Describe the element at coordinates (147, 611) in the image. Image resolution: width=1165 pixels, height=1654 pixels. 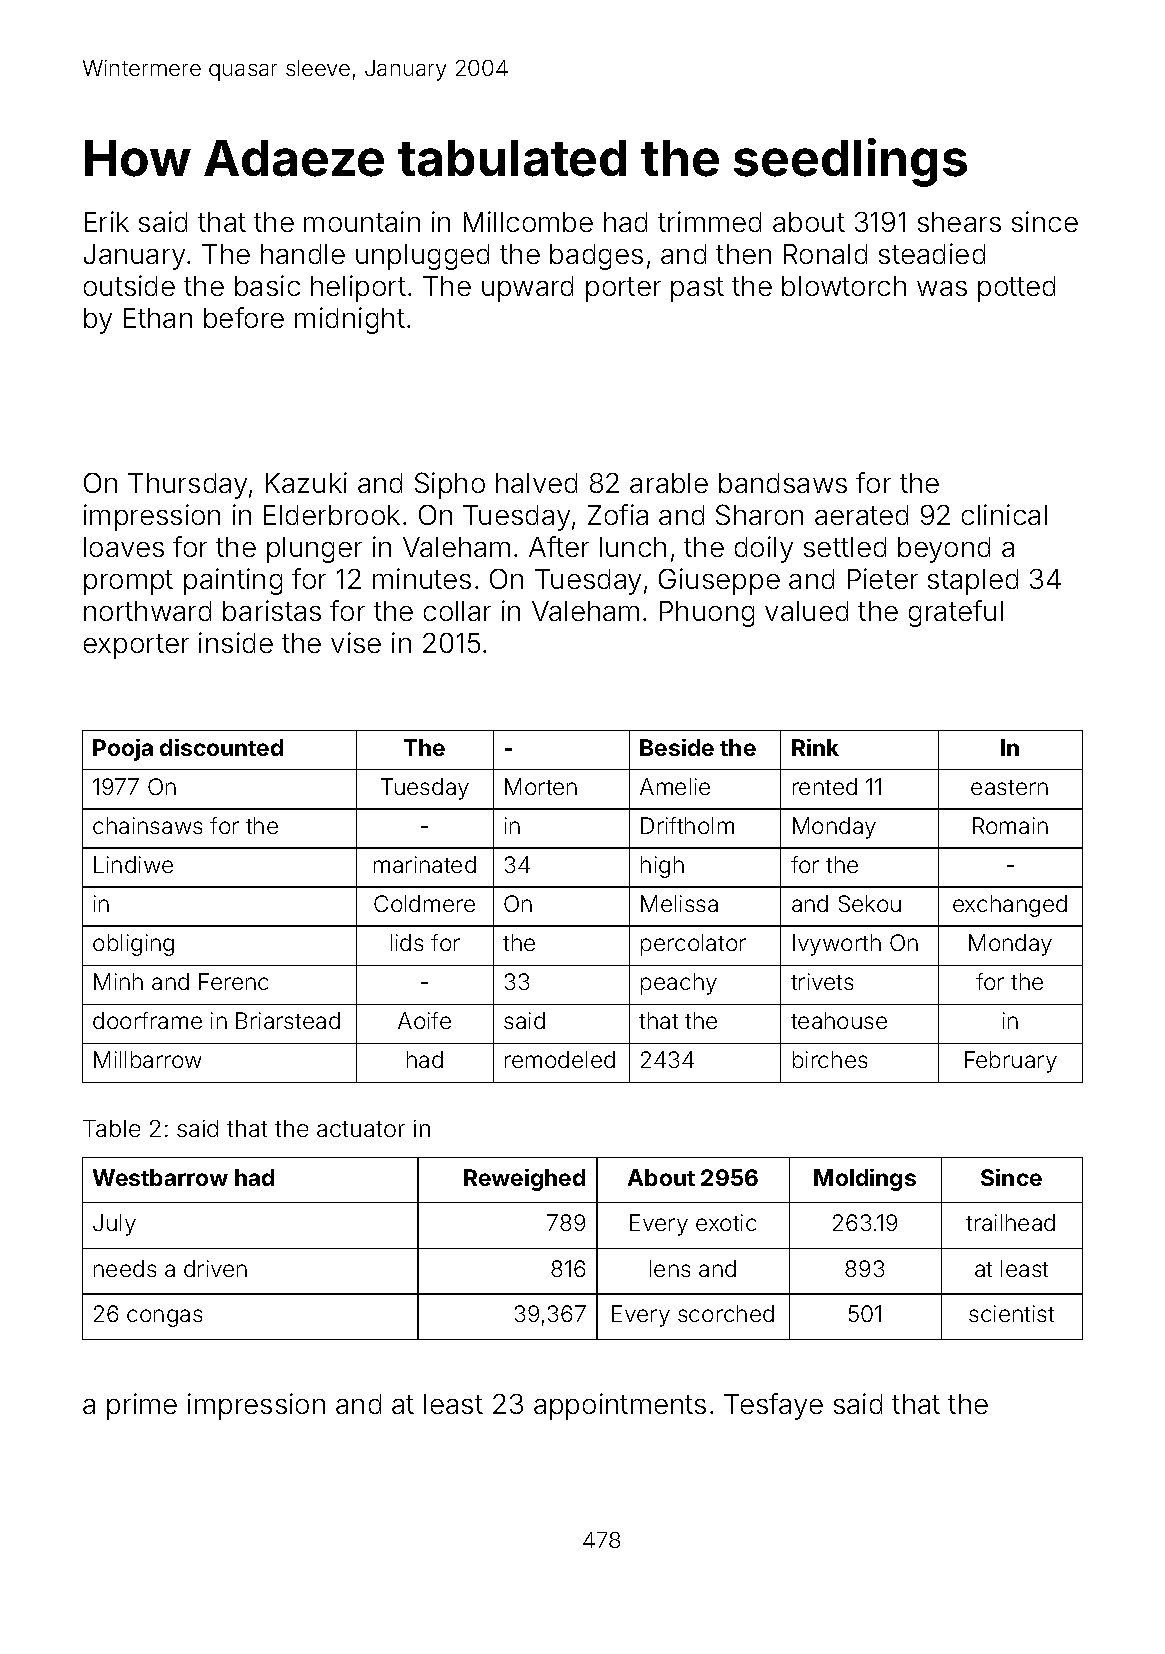
I see `northward` at that location.
